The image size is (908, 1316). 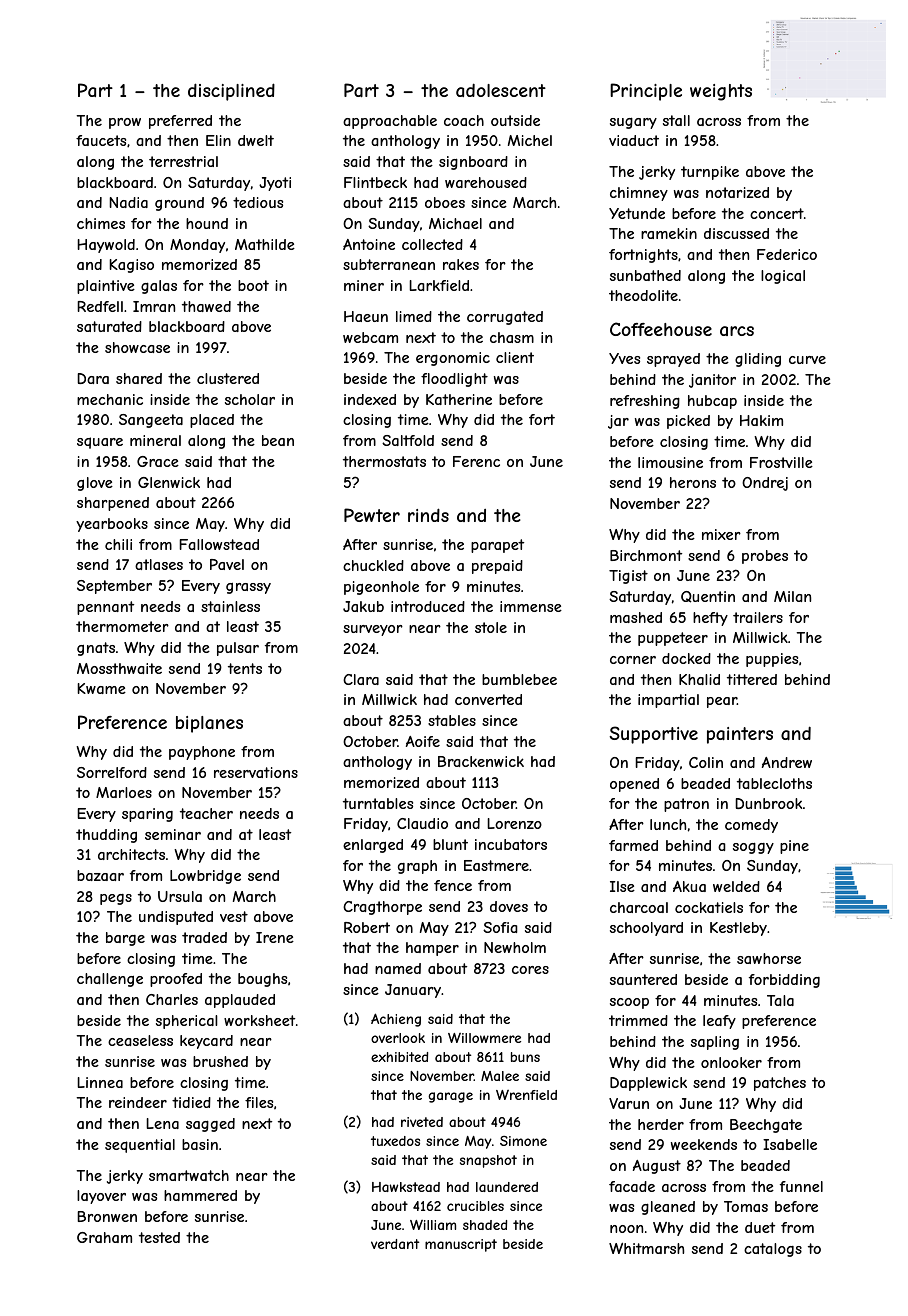 What do you see at coordinates (519, 679) in the image?
I see `bumblebee` at bounding box center [519, 679].
